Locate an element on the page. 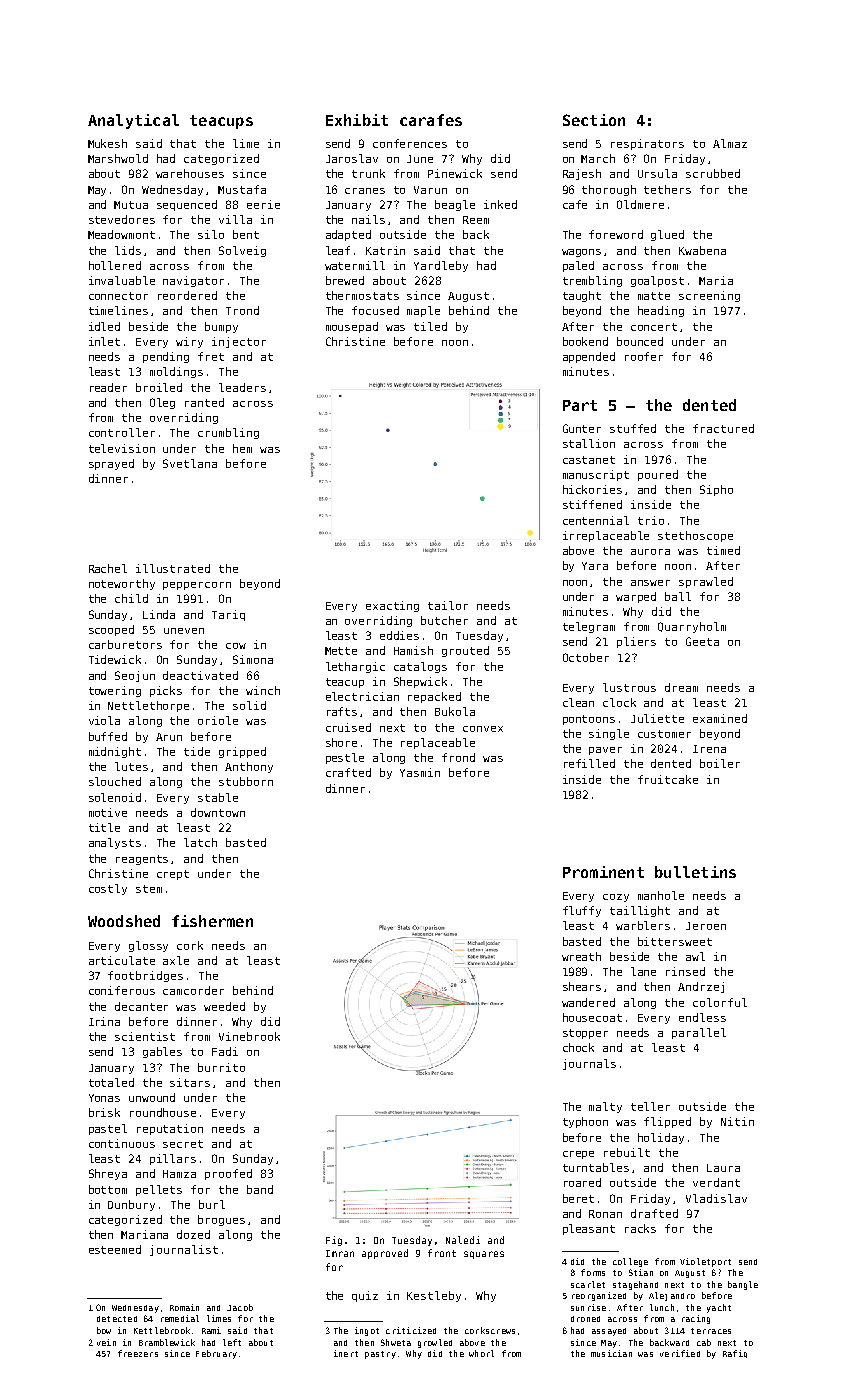 This image has width=849, height=1400. Simona is located at coordinates (253, 659).
